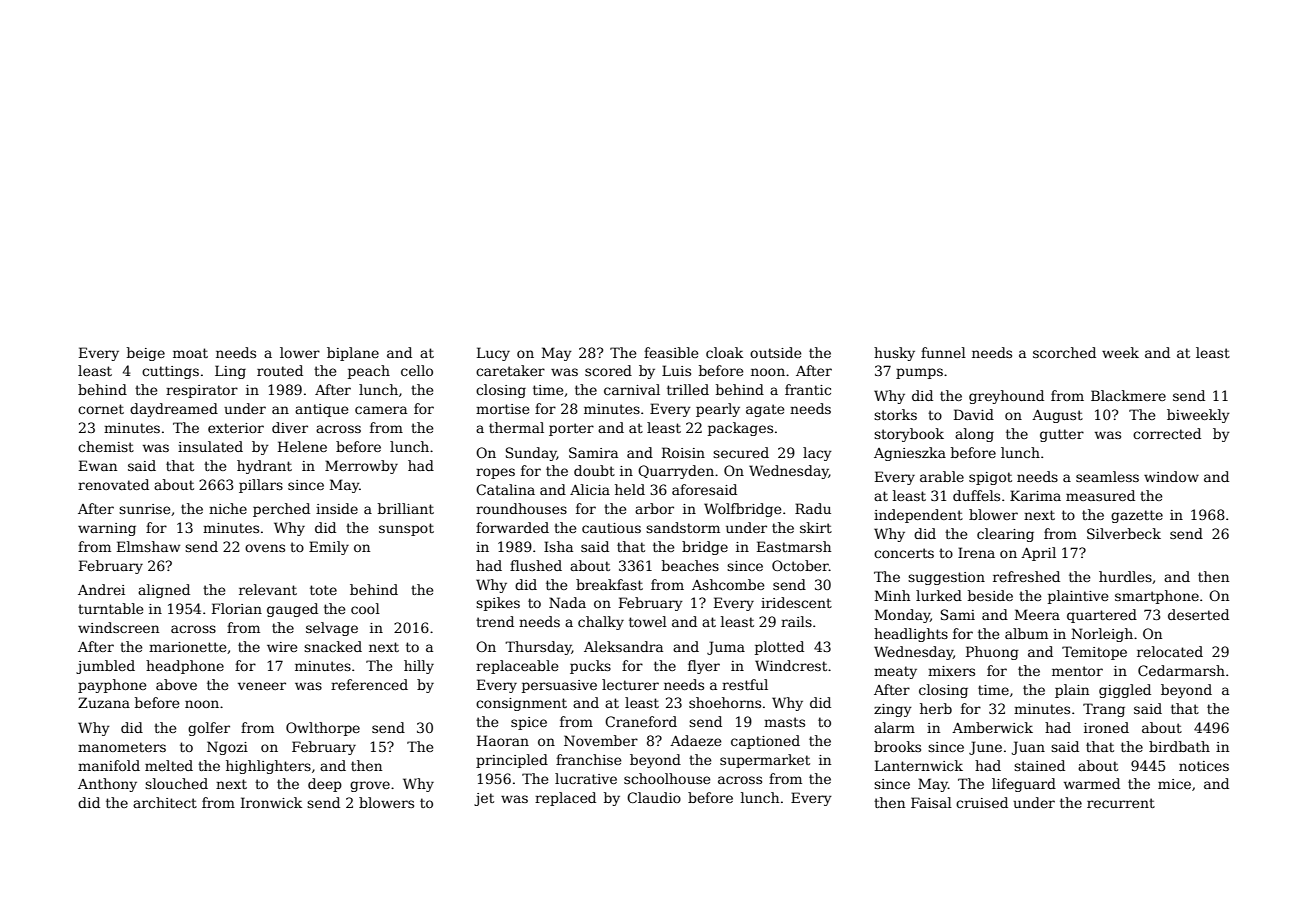 This screenshot has height=924, width=1308. Describe the element at coordinates (165, 802) in the screenshot. I see `architect` at that location.
